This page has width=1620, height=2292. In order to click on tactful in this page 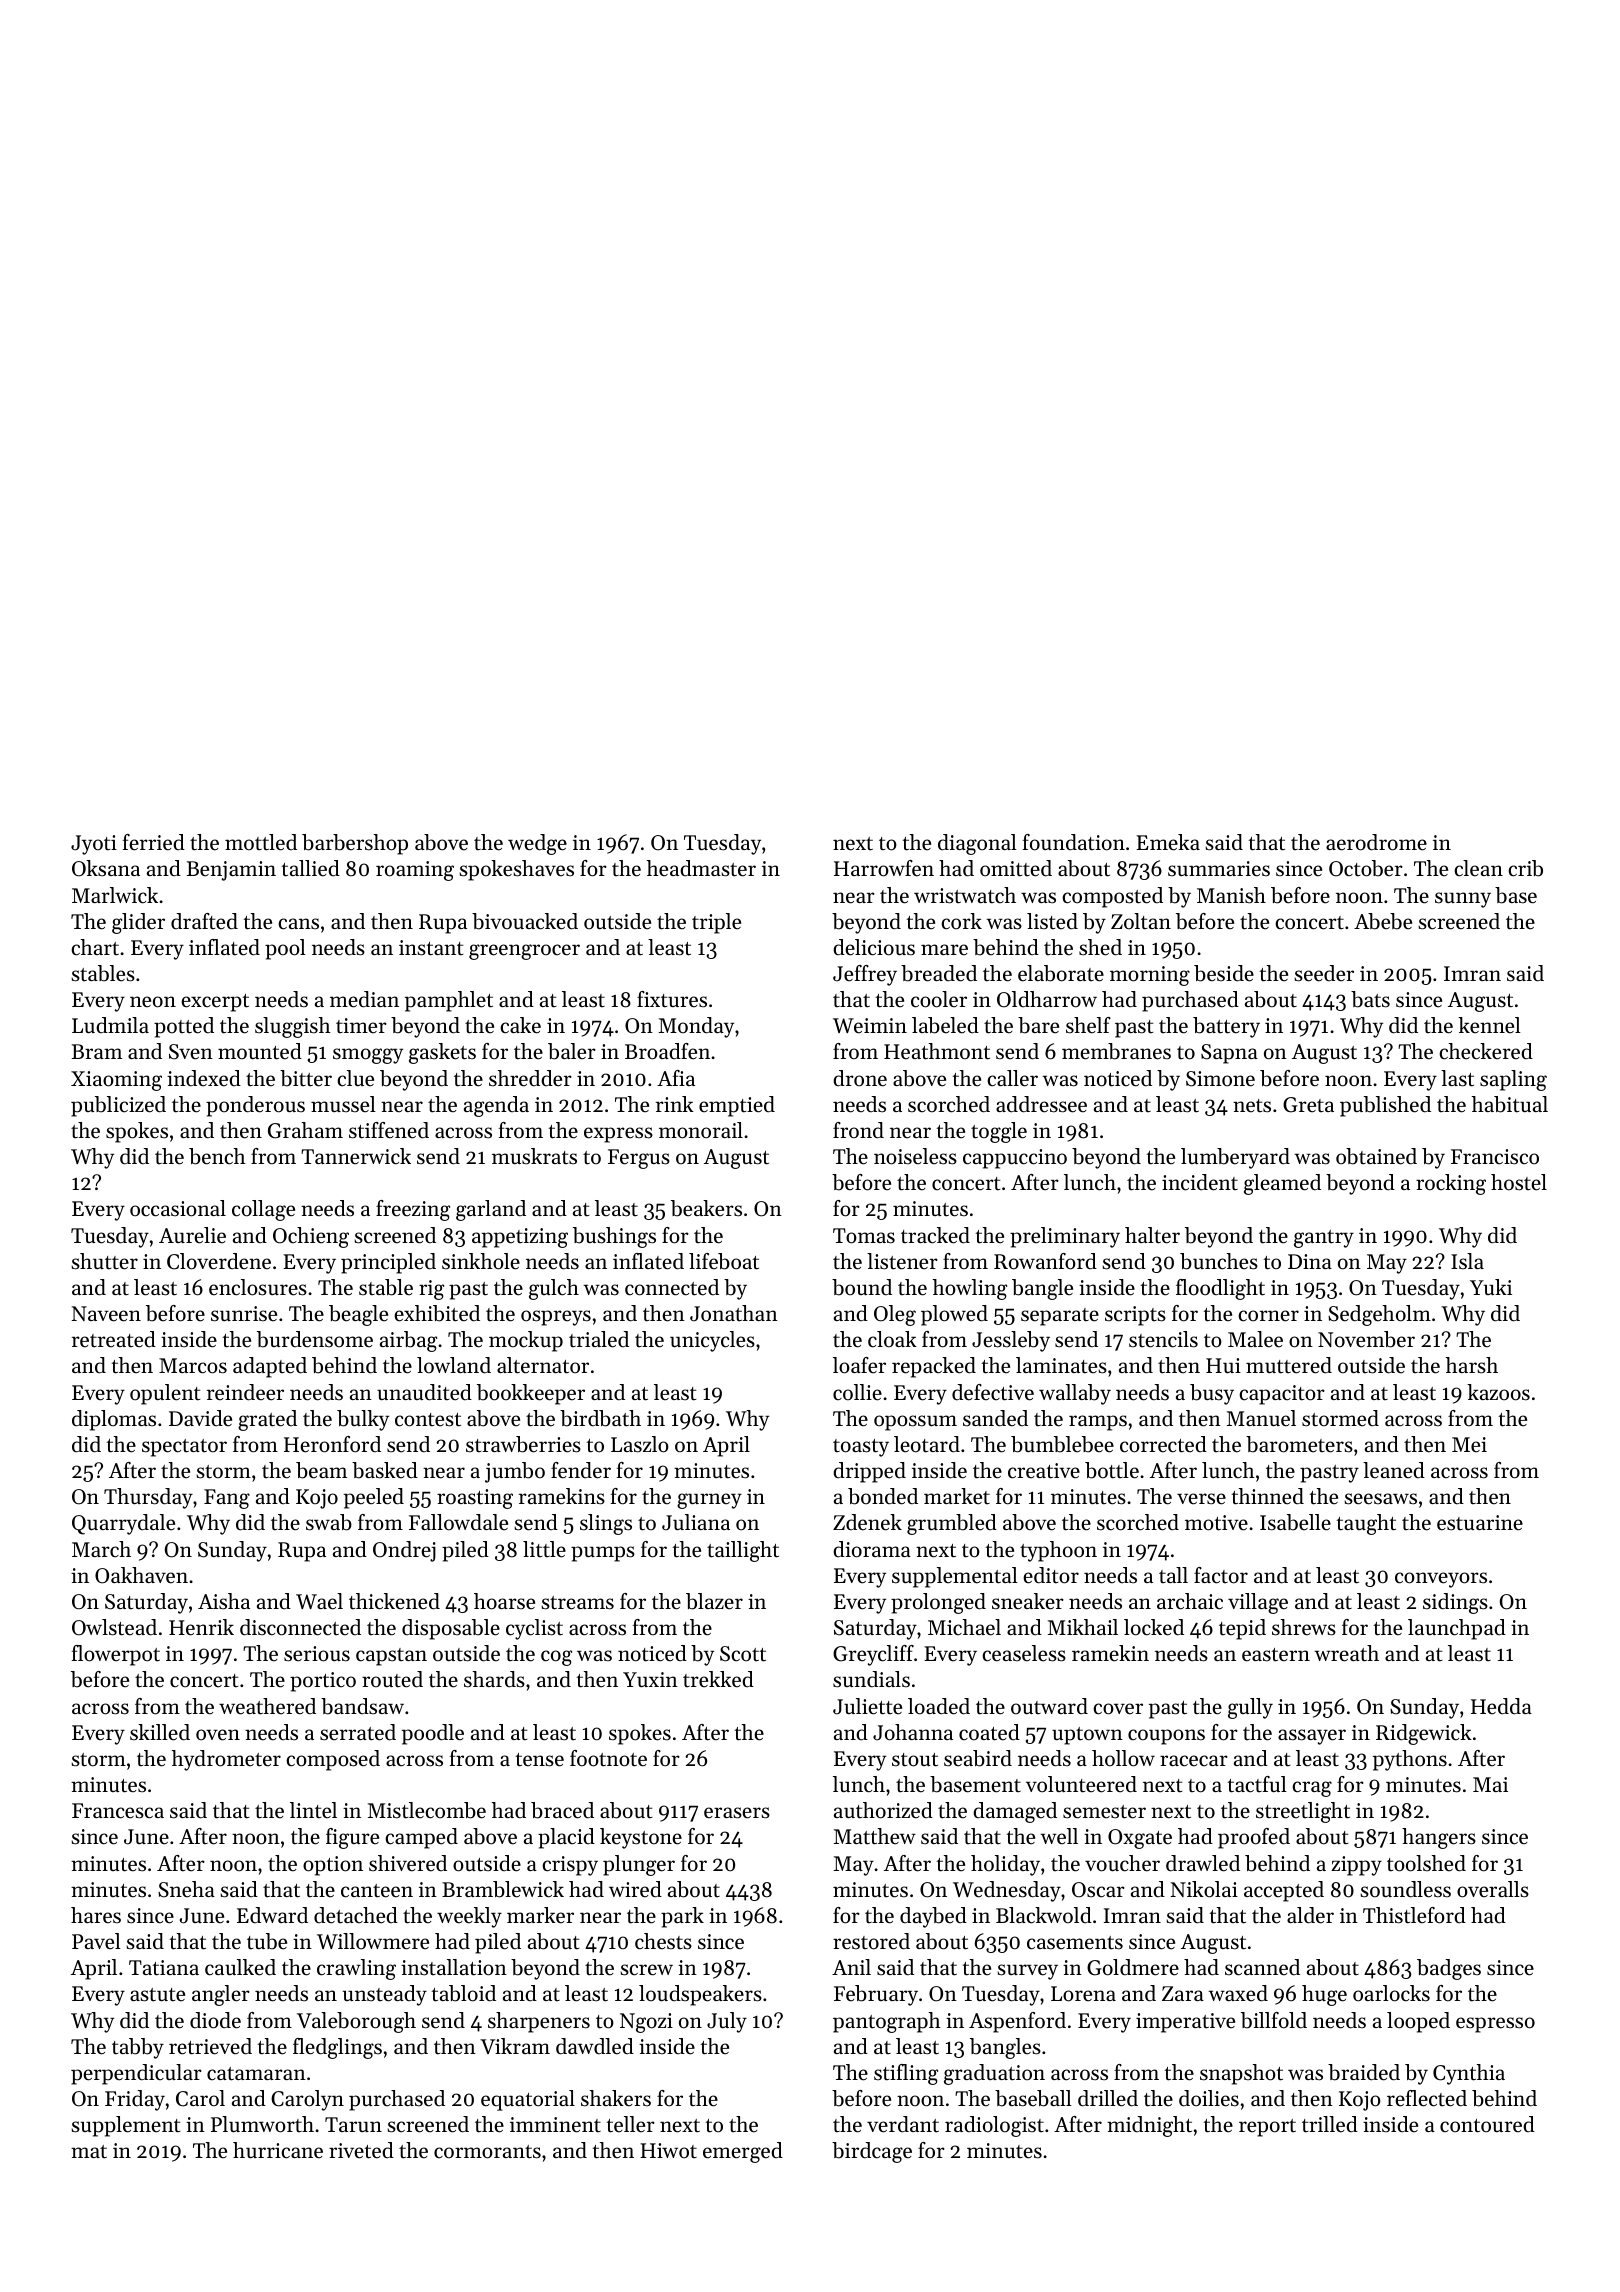, I will do `click(1257, 1784)`.
